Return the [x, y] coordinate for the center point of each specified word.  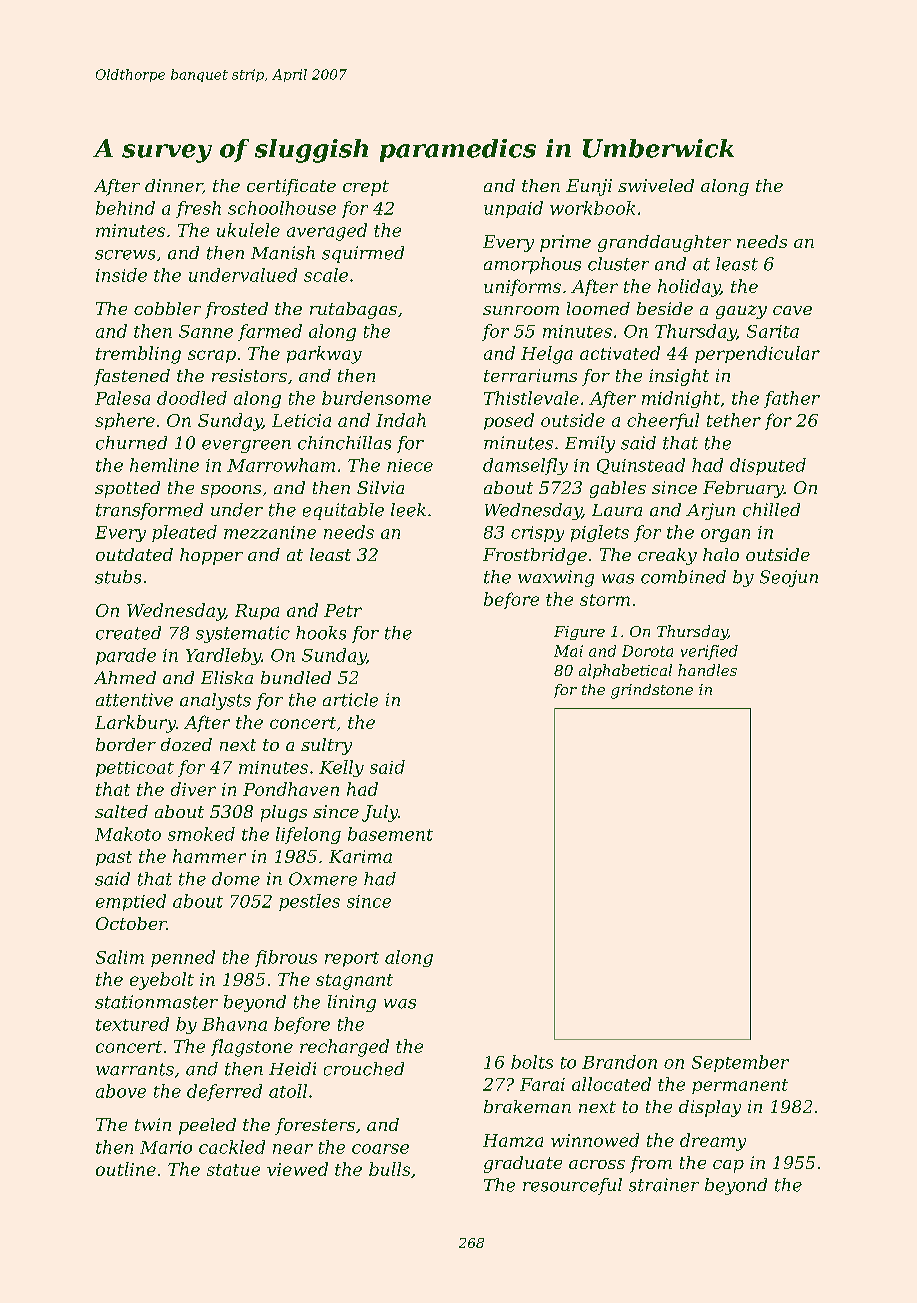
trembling [138, 355]
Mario [166, 1147]
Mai [568, 651]
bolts [532, 1062]
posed [509, 421]
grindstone [652, 691]
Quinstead [641, 466]
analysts [215, 701]
